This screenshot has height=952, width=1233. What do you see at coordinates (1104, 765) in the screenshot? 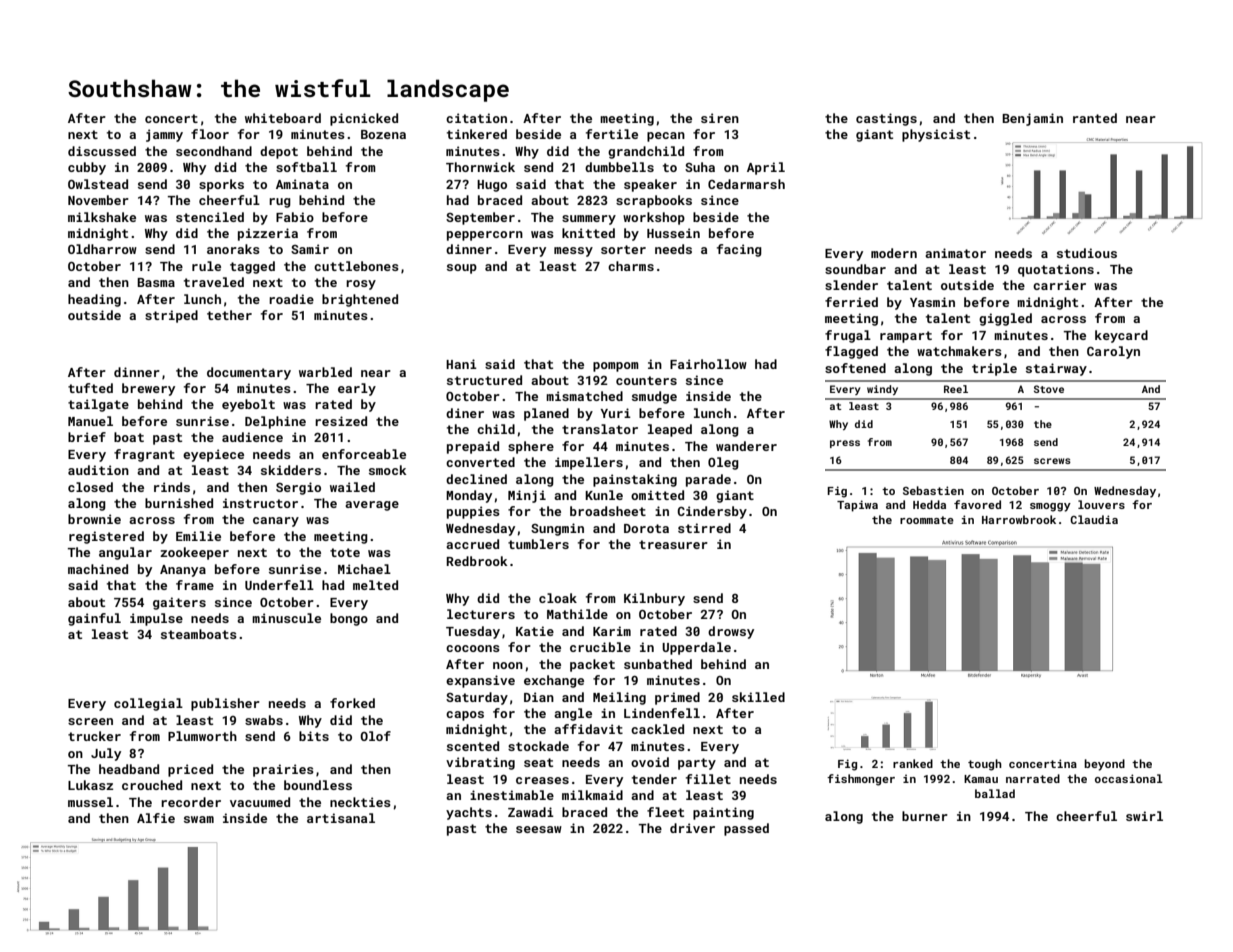
I see `beyond` at bounding box center [1104, 765].
